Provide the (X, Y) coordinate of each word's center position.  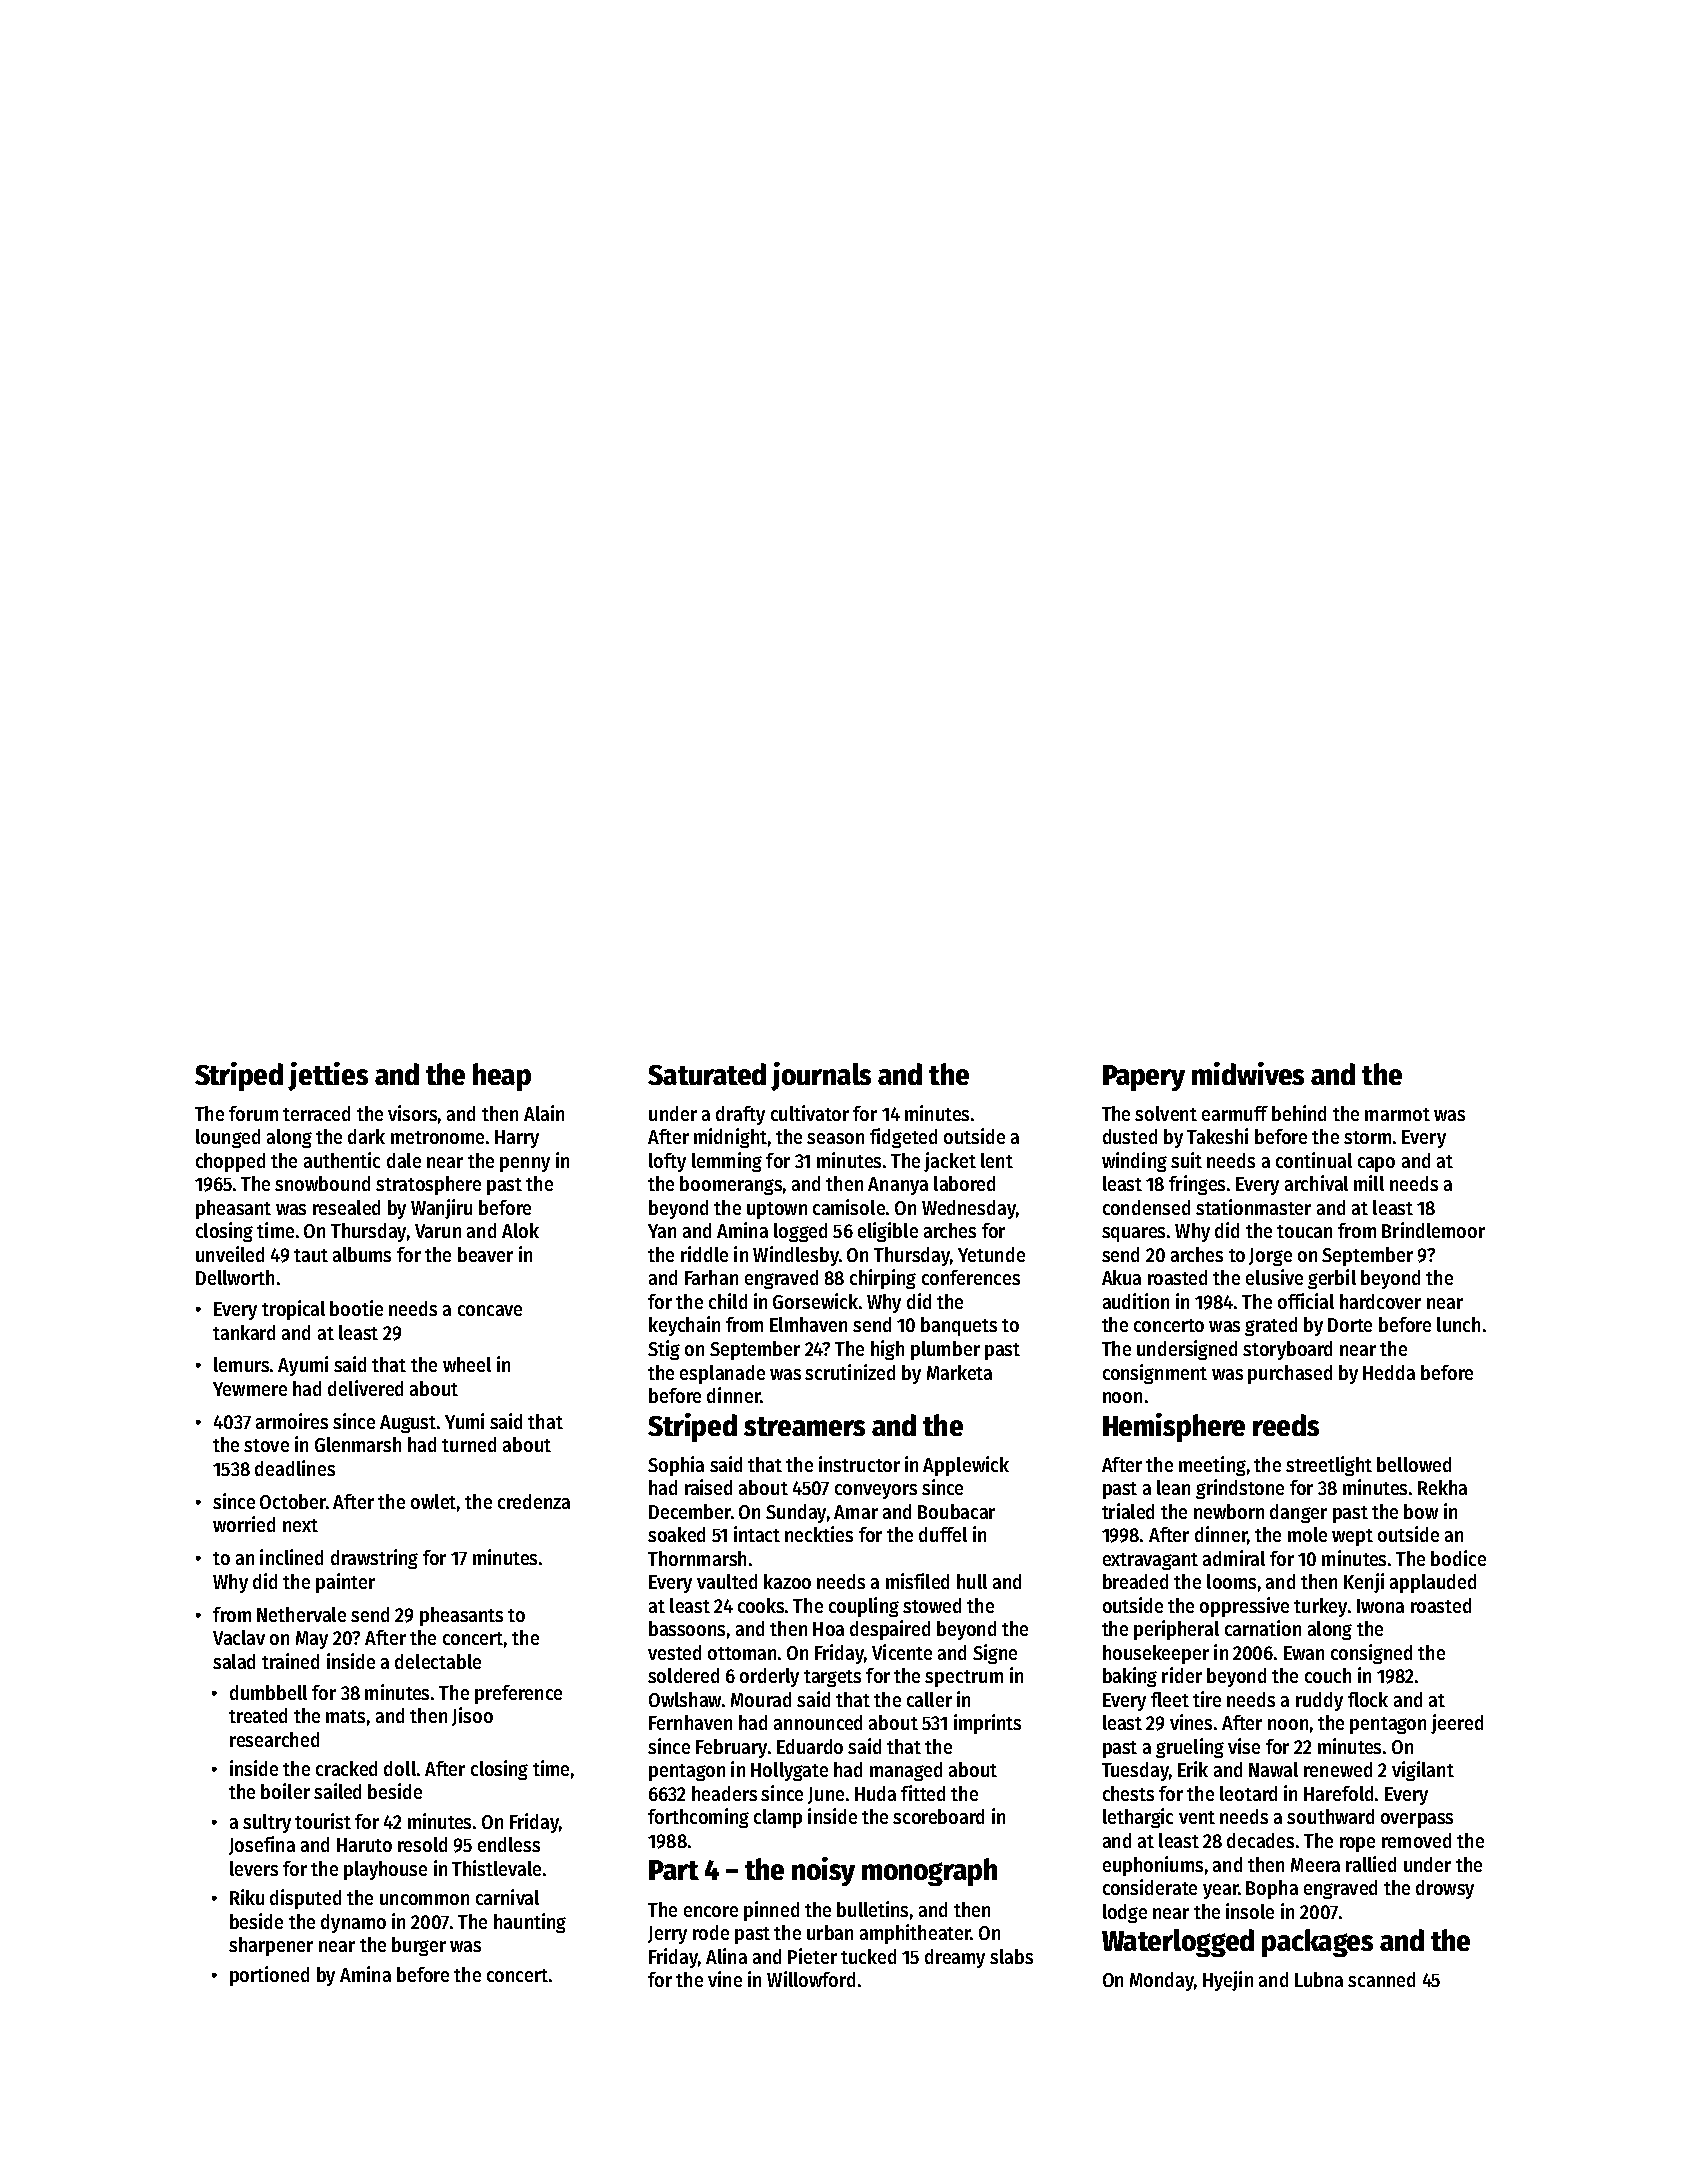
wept (1352, 1537)
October (293, 1501)
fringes (1197, 1185)
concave (490, 1310)
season (835, 1138)
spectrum (964, 1678)
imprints (987, 1724)
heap (502, 1077)
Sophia (676, 1466)
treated (258, 1715)
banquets (959, 1326)
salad (234, 1661)
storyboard (1287, 1350)
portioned (269, 1976)
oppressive (1244, 1607)
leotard (1248, 1793)
